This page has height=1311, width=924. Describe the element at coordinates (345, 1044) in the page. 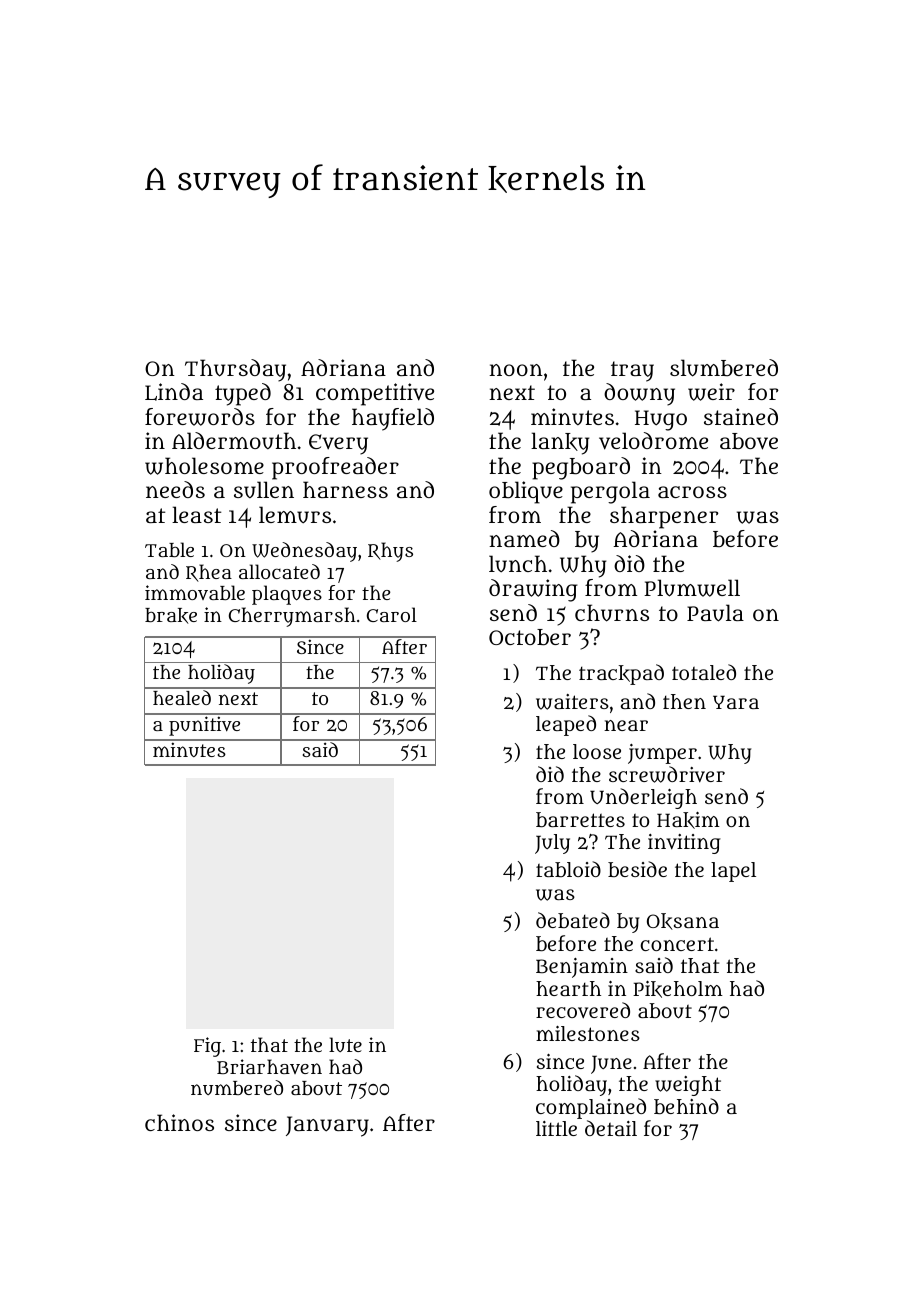

I see `lute` at that location.
